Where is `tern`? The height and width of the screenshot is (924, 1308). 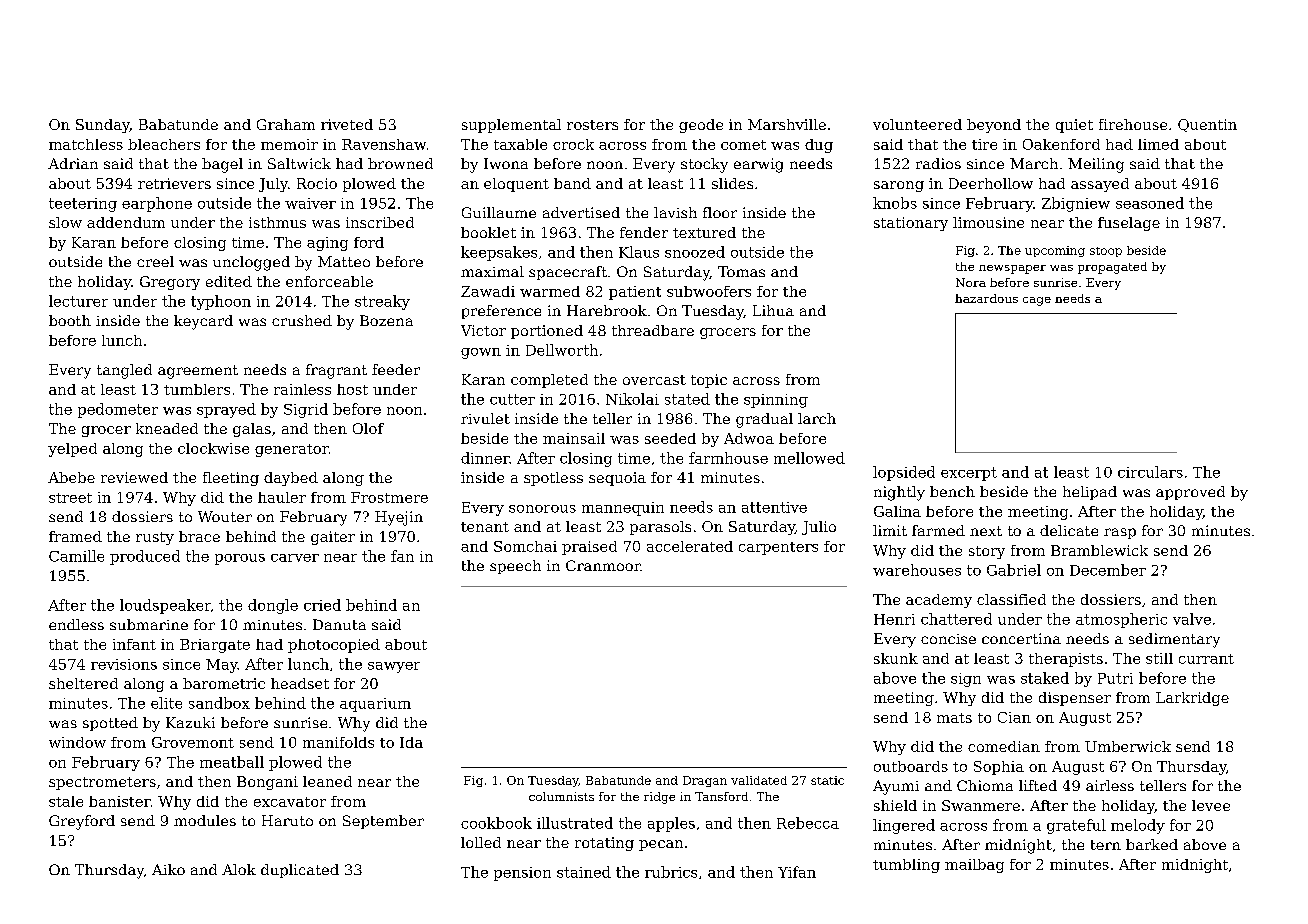 tern is located at coordinates (1106, 845).
